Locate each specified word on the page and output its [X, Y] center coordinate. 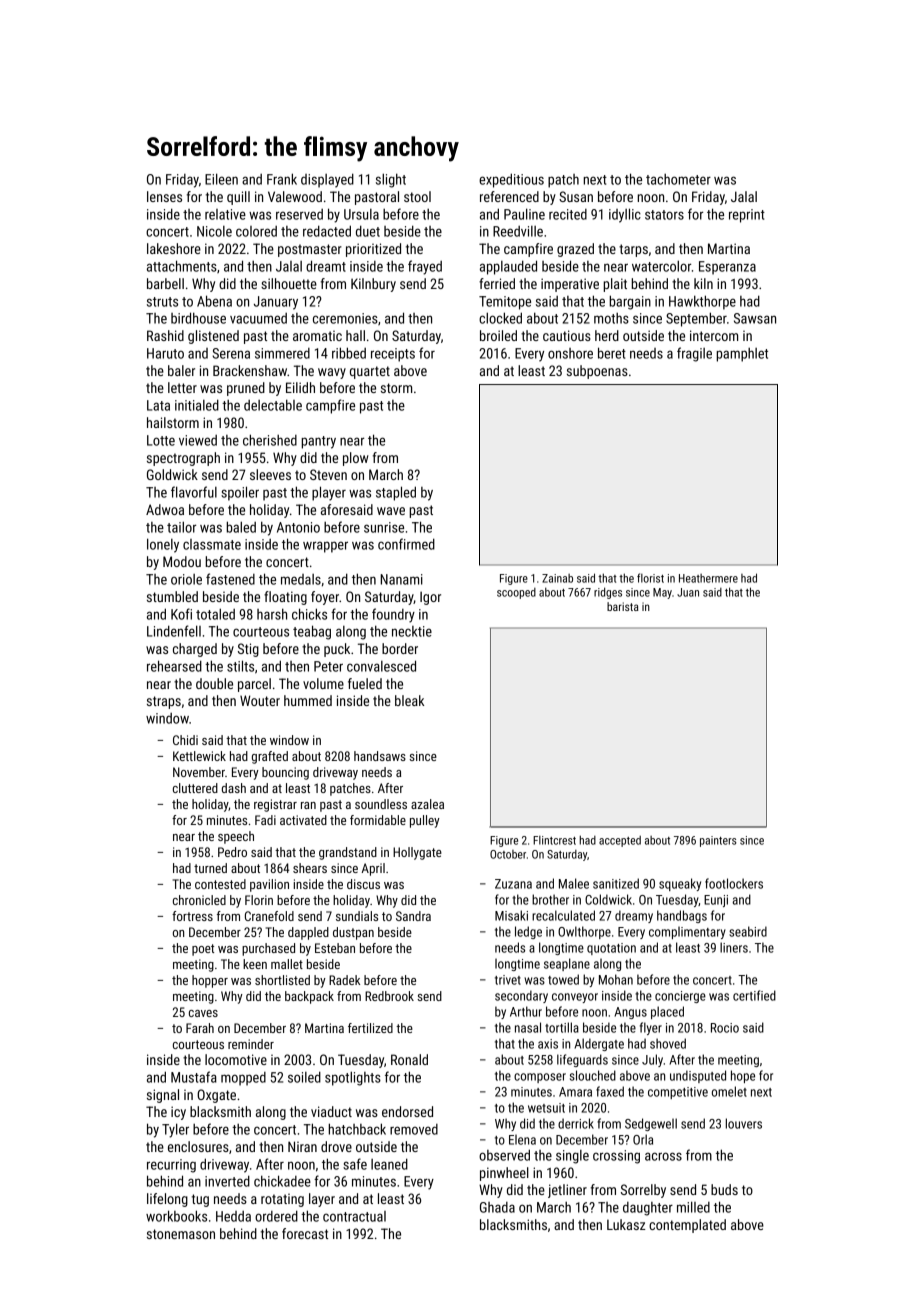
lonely [163, 545]
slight [391, 180]
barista [623, 606]
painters [718, 841]
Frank [282, 179]
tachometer [678, 179]
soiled [304, 1077]
